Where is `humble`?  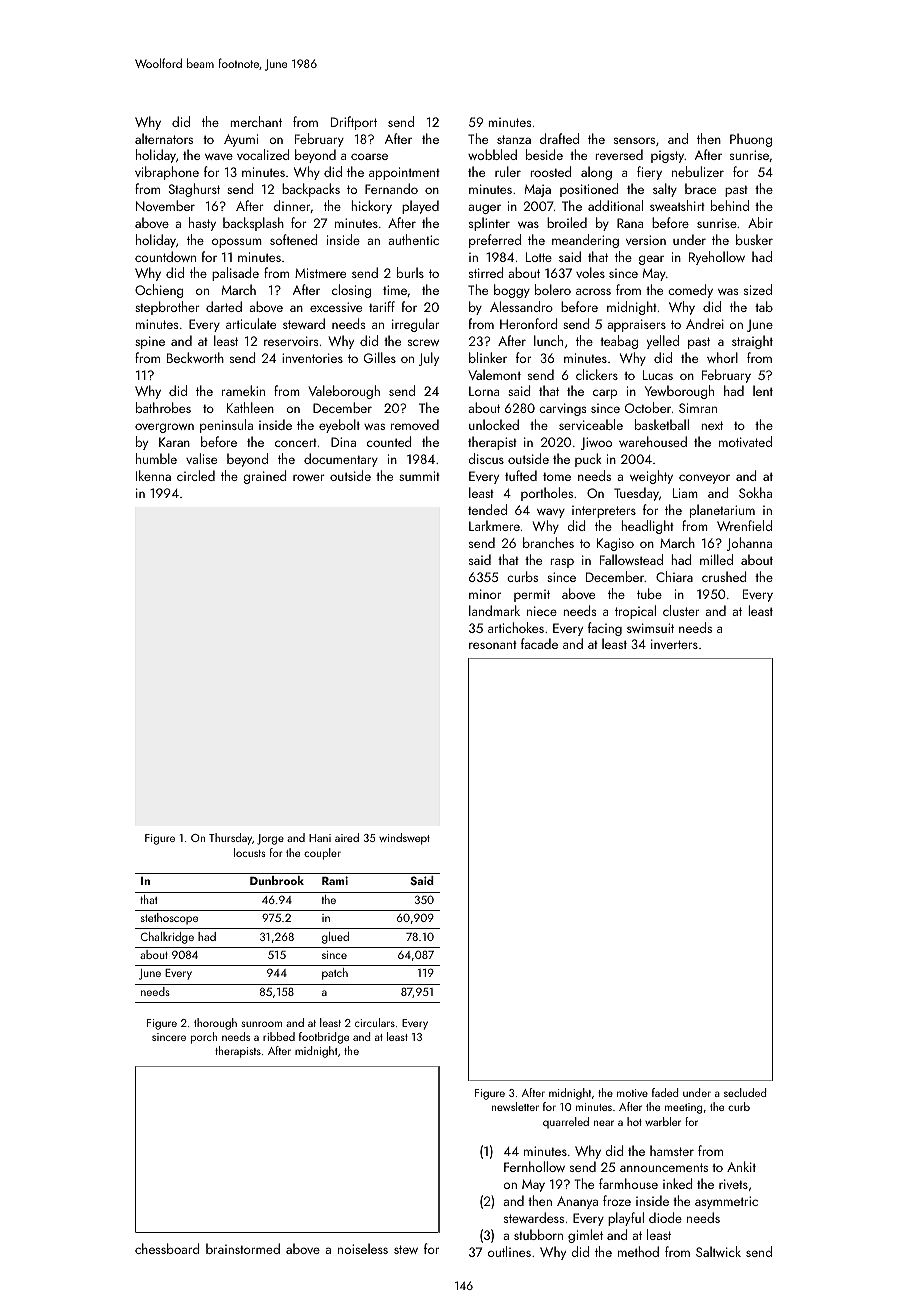 humble is located at coordinates (156, 458).
